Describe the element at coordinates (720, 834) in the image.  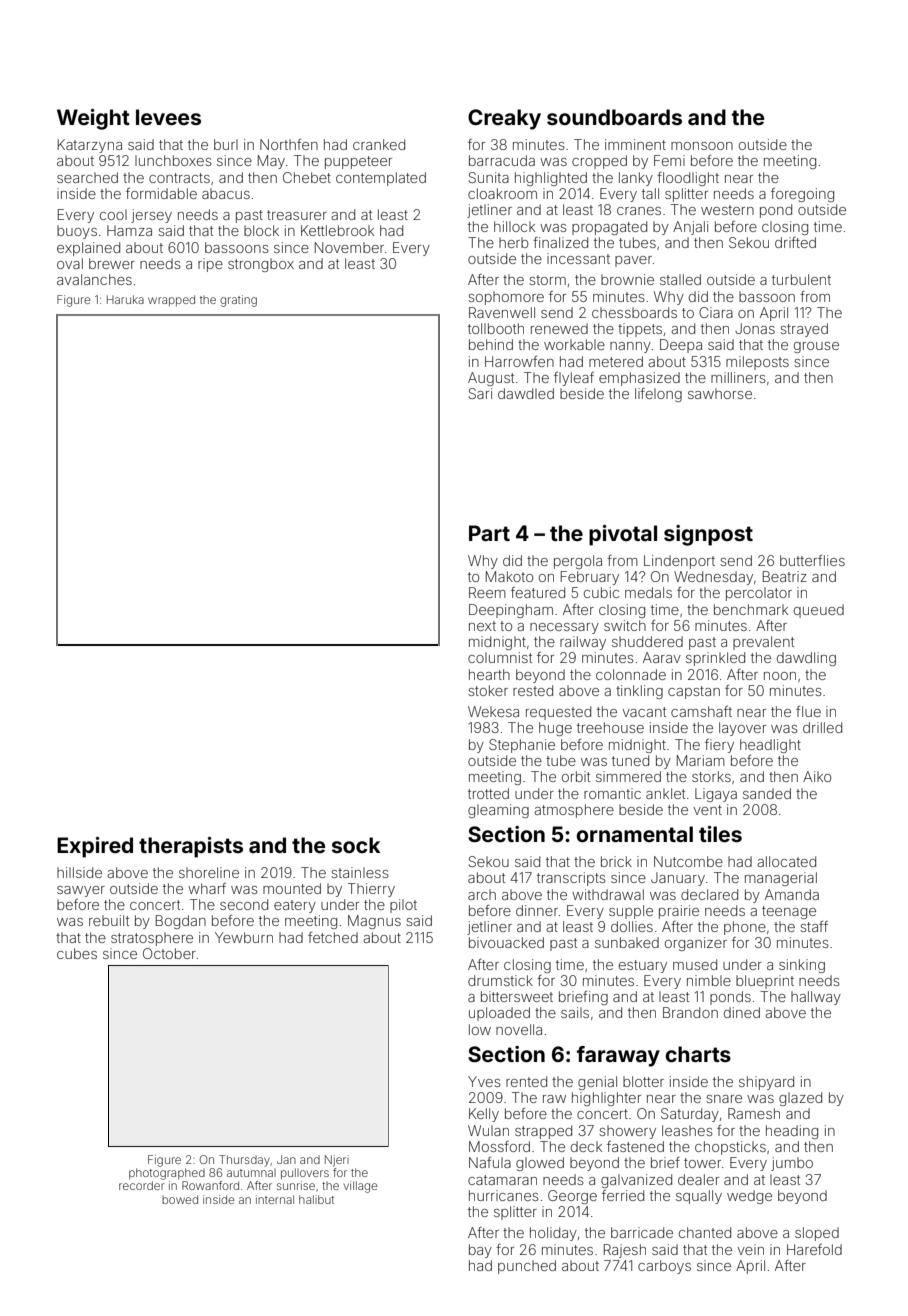
I see `tiles` at that location.
